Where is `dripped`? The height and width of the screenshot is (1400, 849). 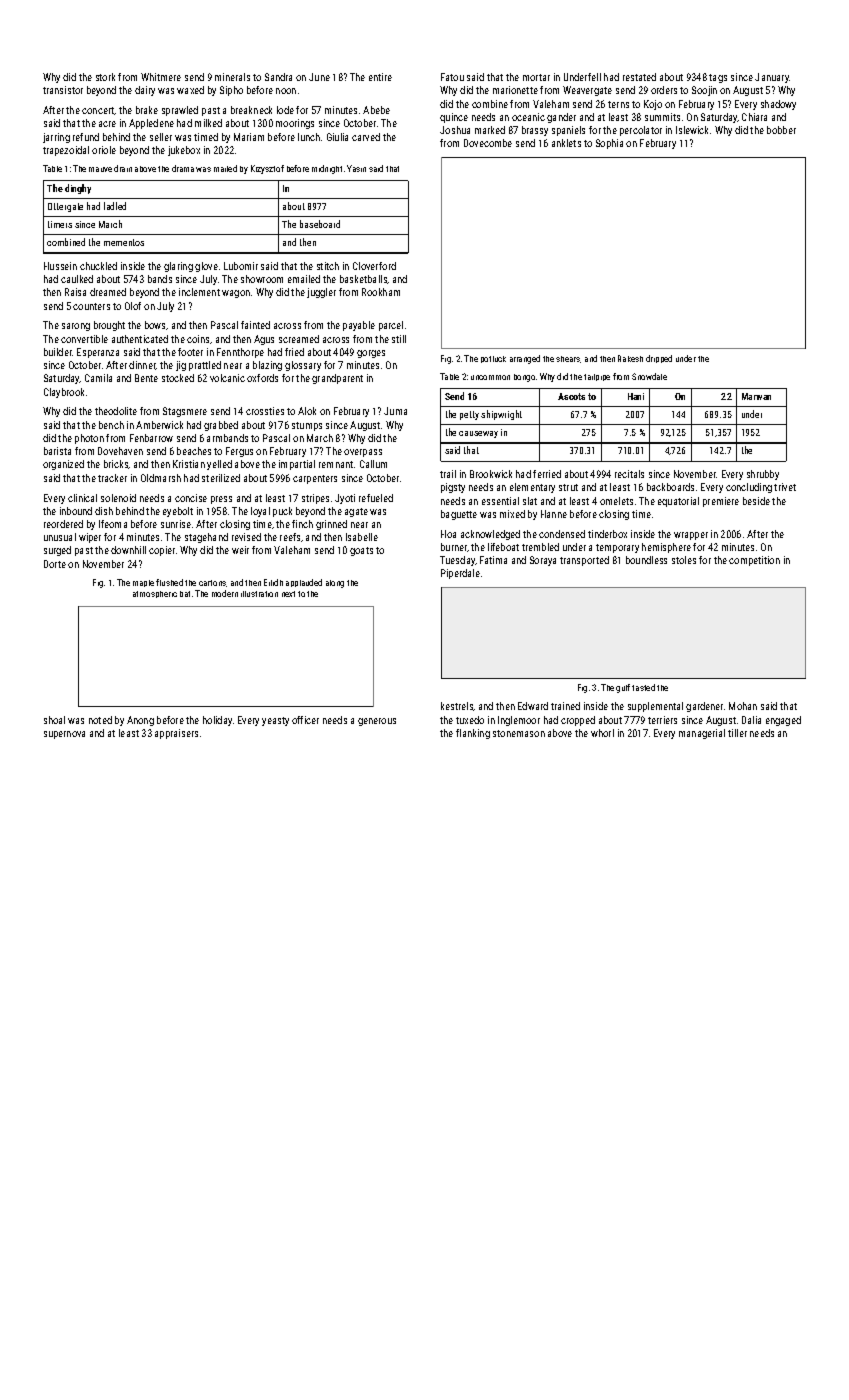 dripped is located at coordinates (659, 359).
